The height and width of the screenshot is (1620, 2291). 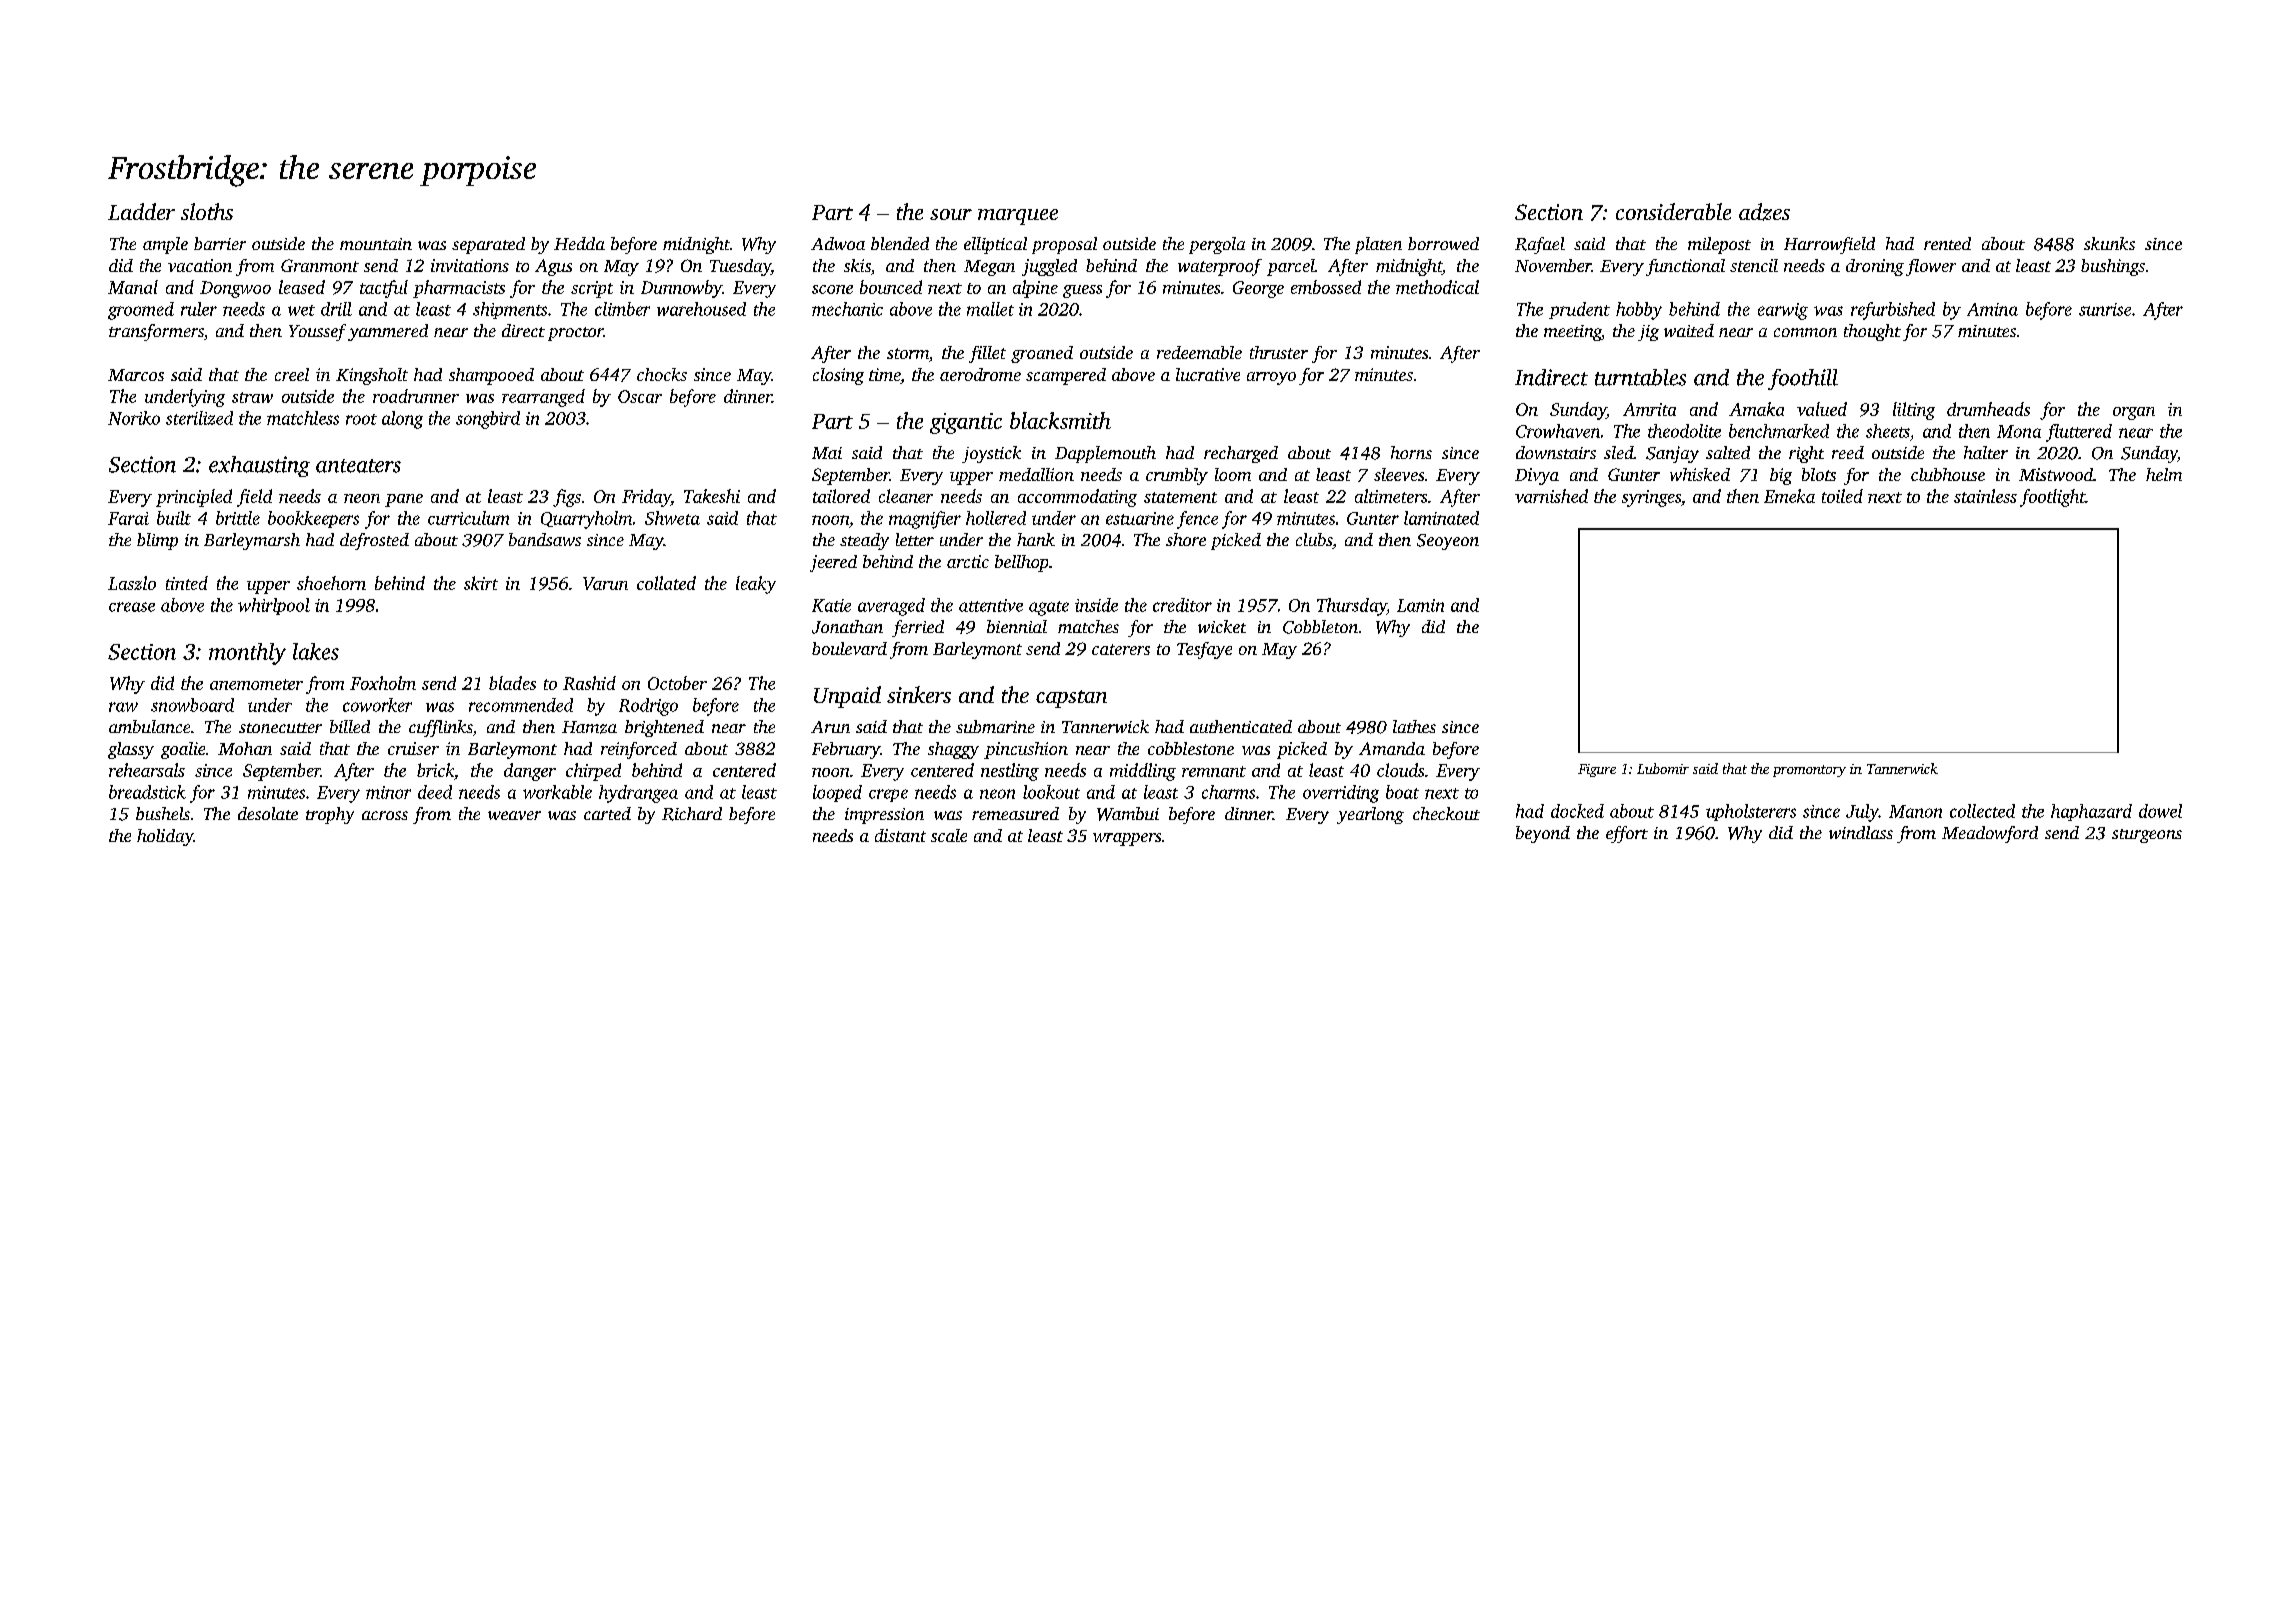 What do you see at coordinates (951, 214) in the screenshot?
I see `sour` at bounding box center [951, 214].
